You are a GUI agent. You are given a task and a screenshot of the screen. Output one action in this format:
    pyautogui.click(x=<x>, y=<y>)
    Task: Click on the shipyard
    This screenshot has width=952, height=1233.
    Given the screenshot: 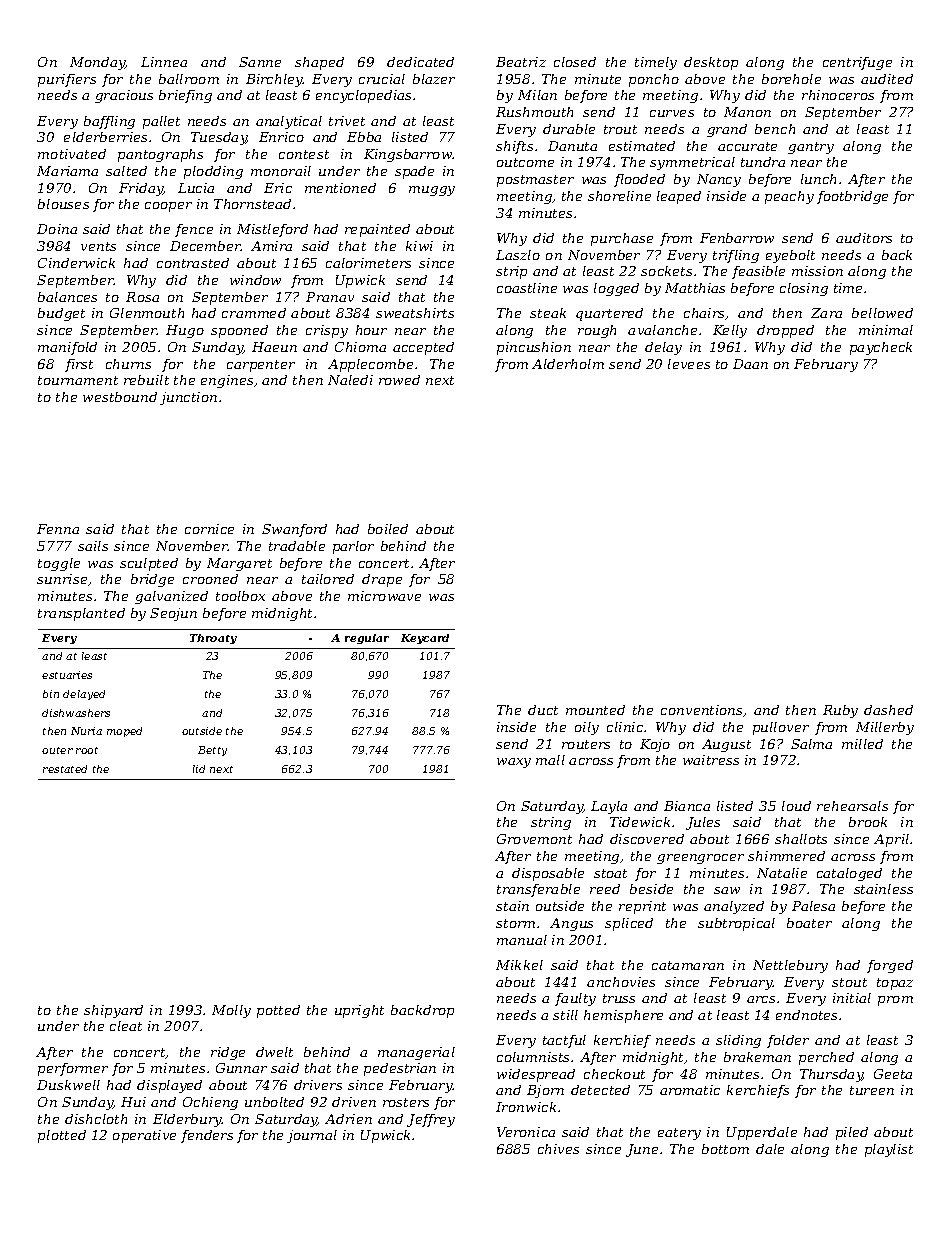 What is the action you would take?
    pyautogui.click(x=113, y=1011)
